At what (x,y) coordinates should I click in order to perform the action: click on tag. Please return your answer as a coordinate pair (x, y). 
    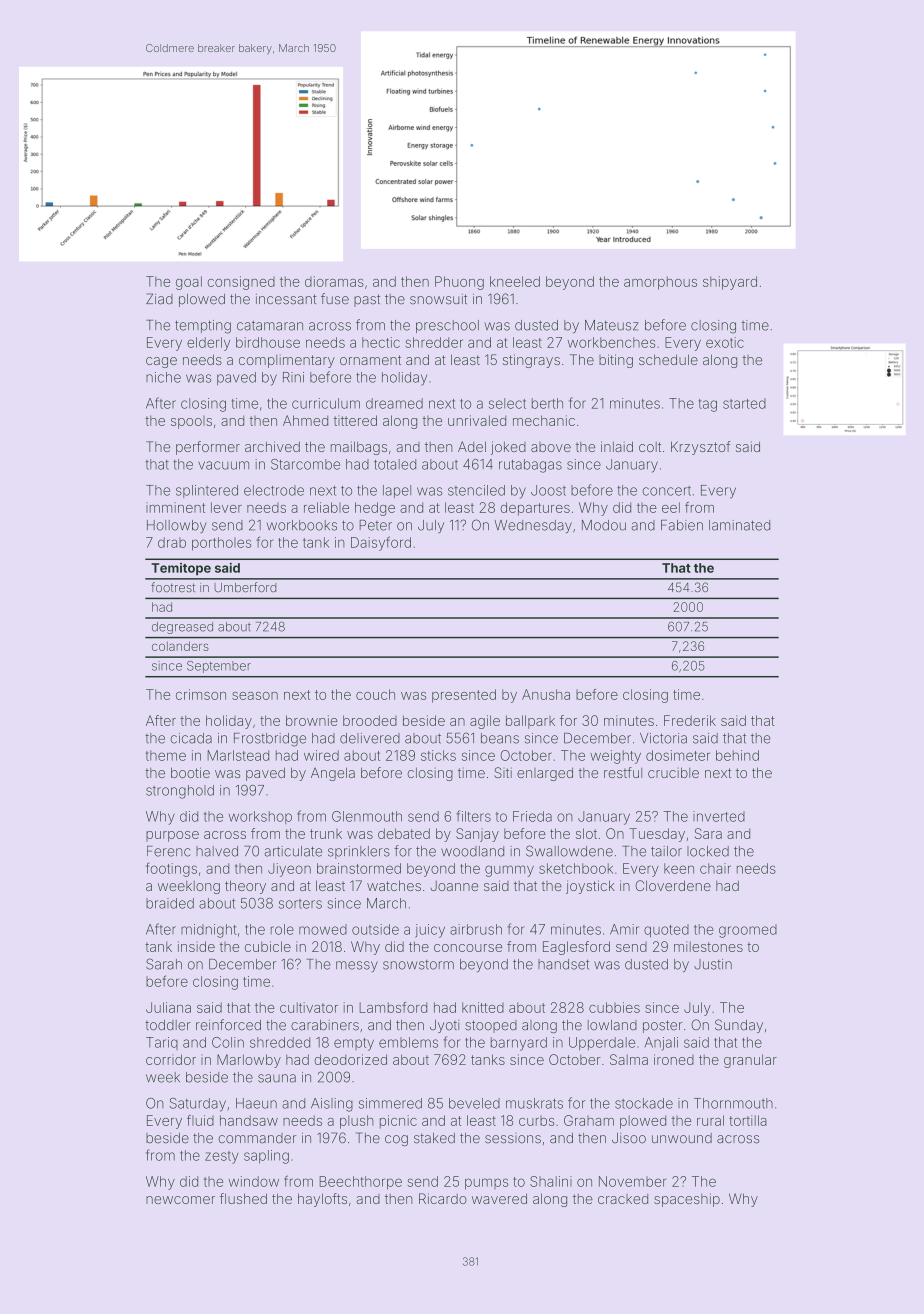
    Looking at the image, I should click on (708, 405).
